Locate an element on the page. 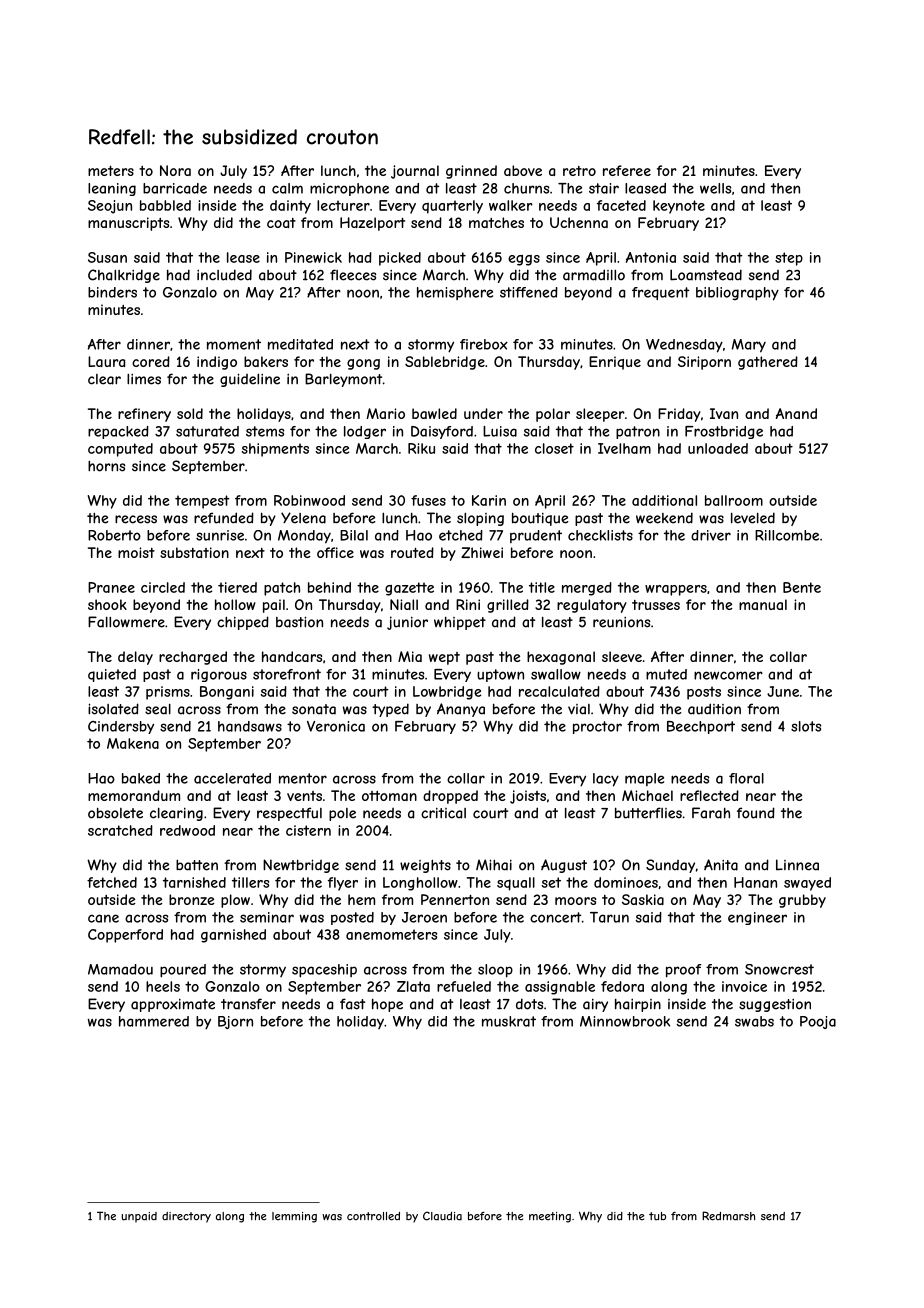 This image has height=1308, width=924. boutique is located at coordinates (540, 519).
